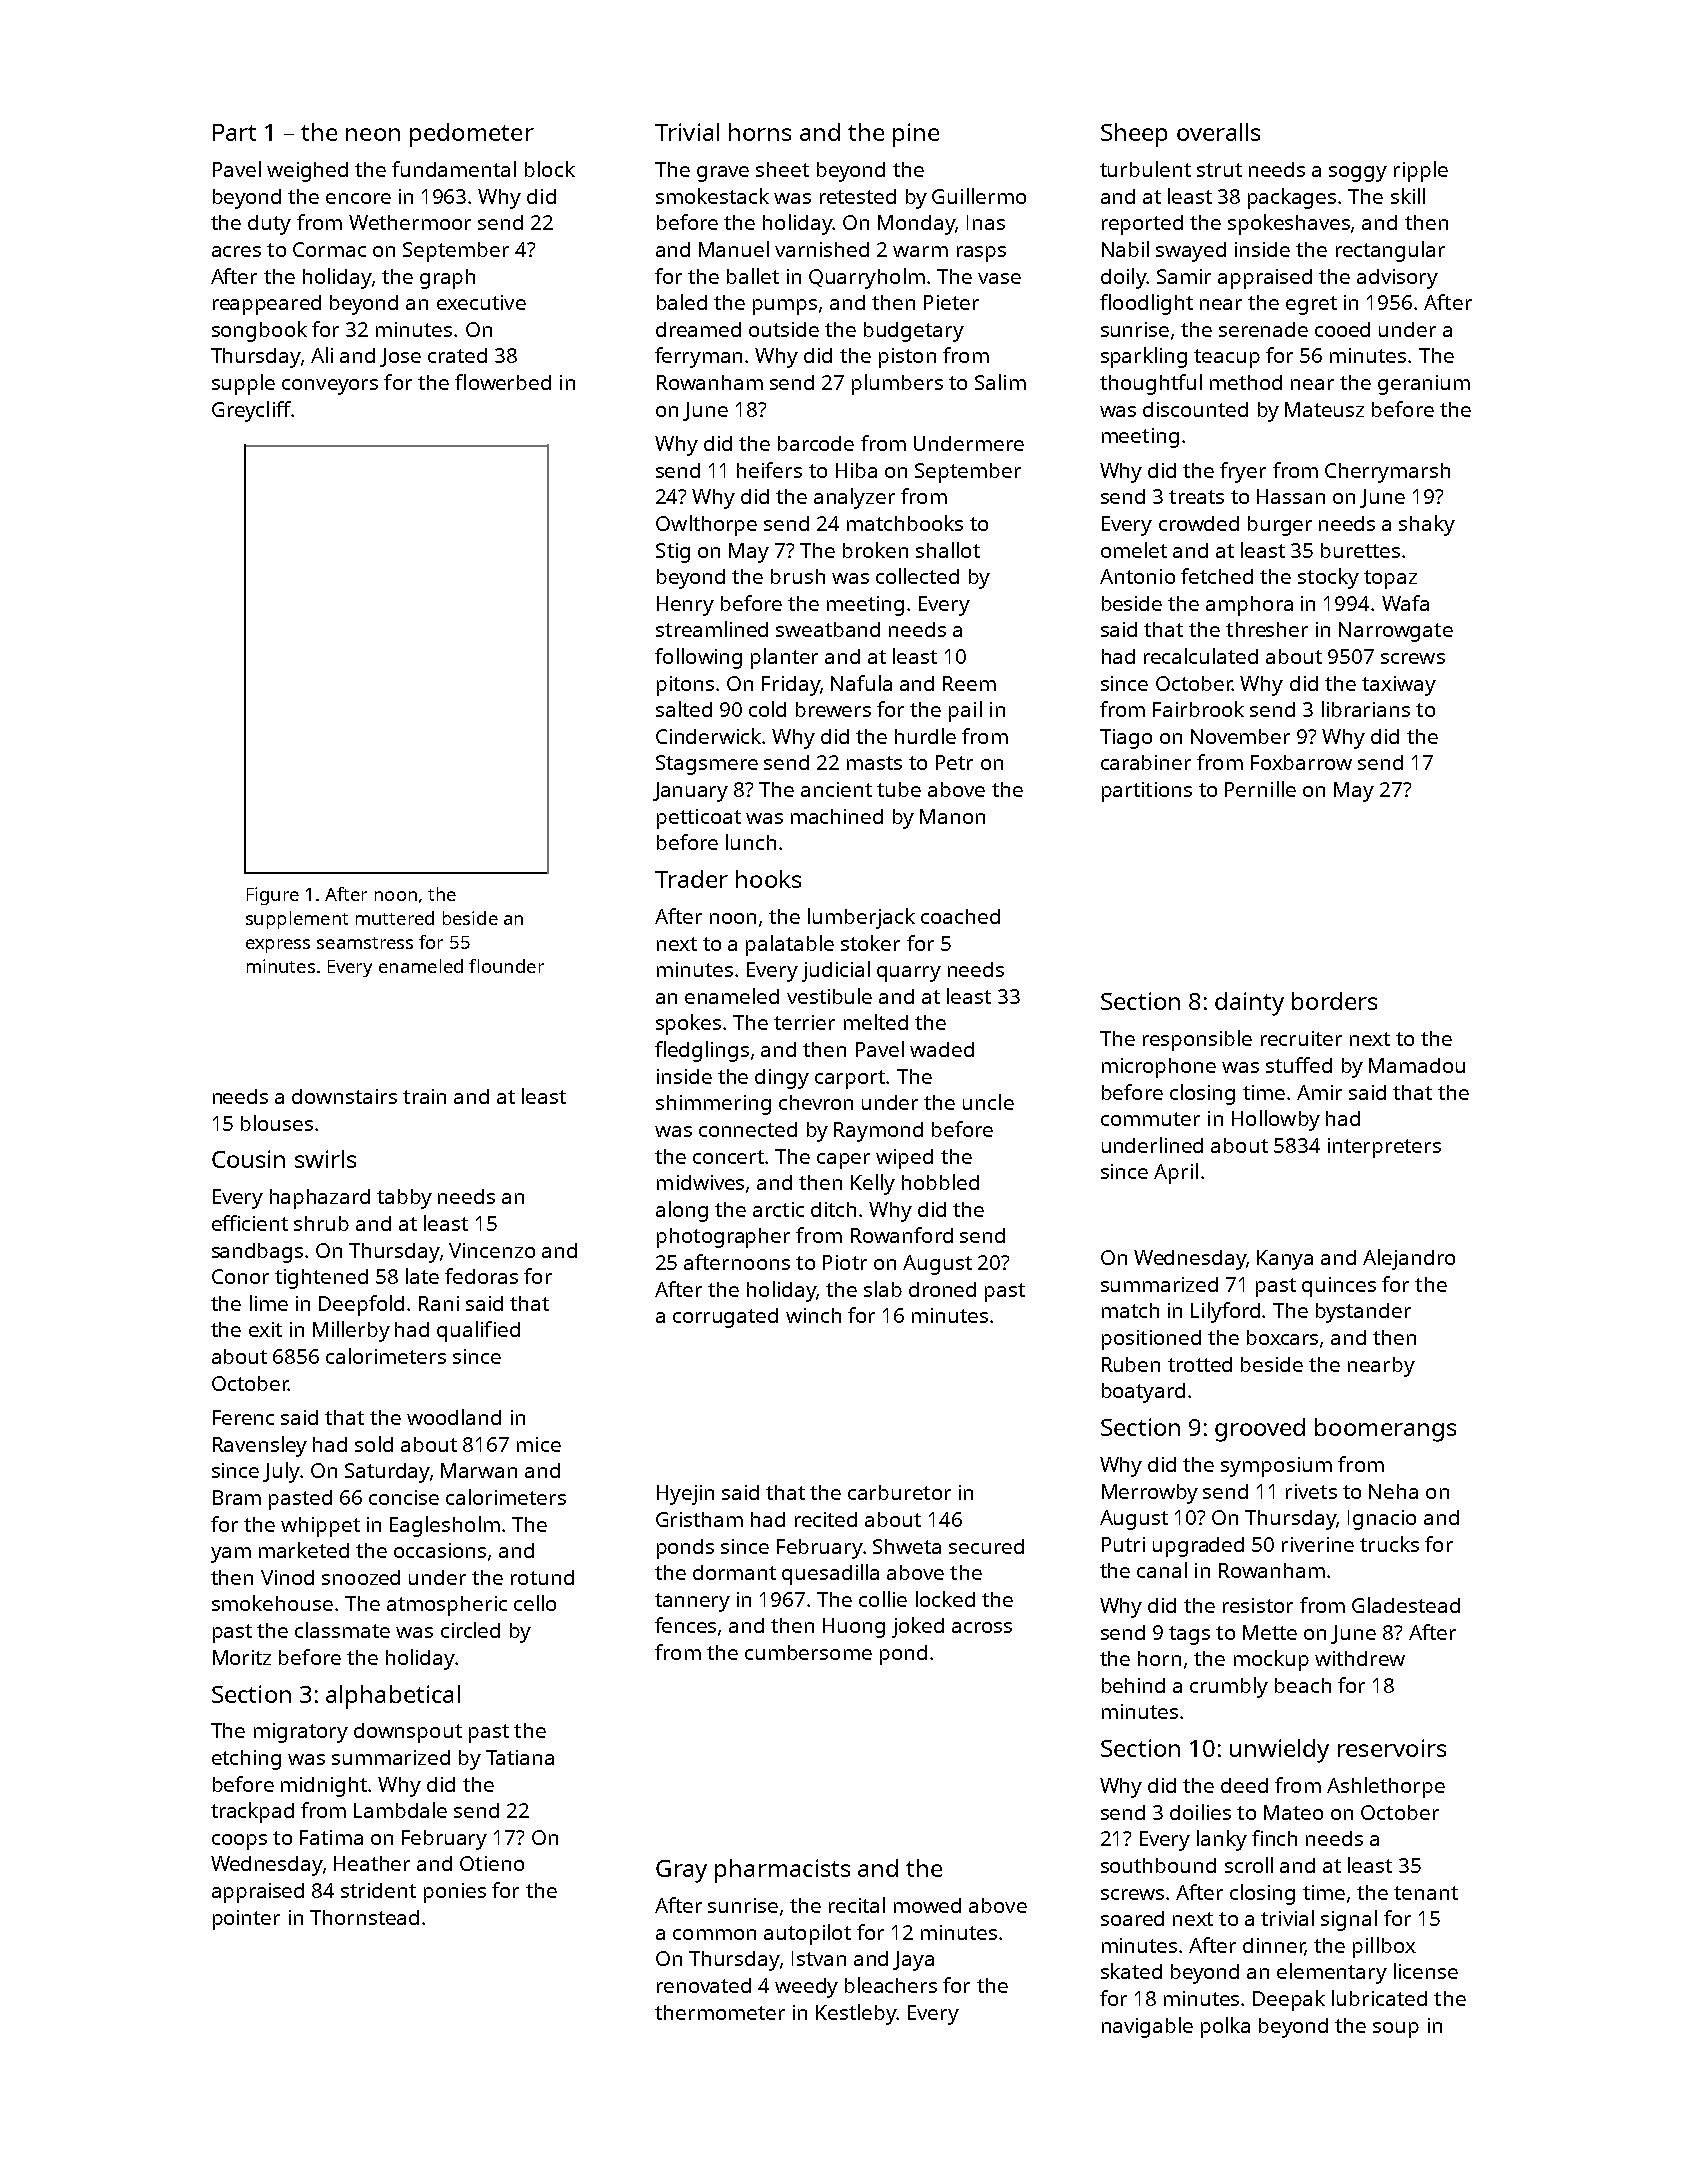 The height and width of the page is (2178, 1683). I want to click on bystander, so click(1363, 1313).
